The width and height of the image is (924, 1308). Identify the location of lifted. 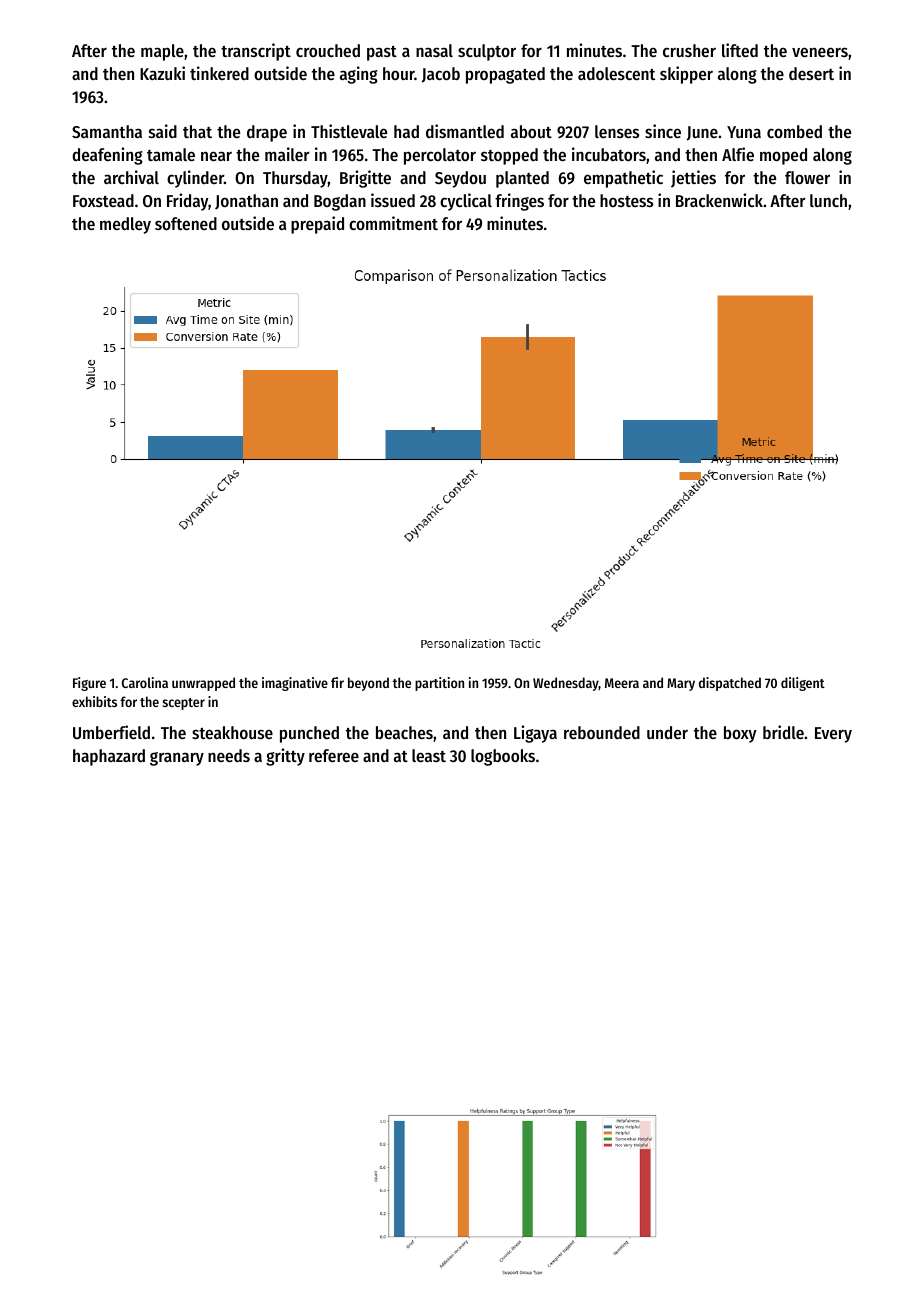
(740, 50).
